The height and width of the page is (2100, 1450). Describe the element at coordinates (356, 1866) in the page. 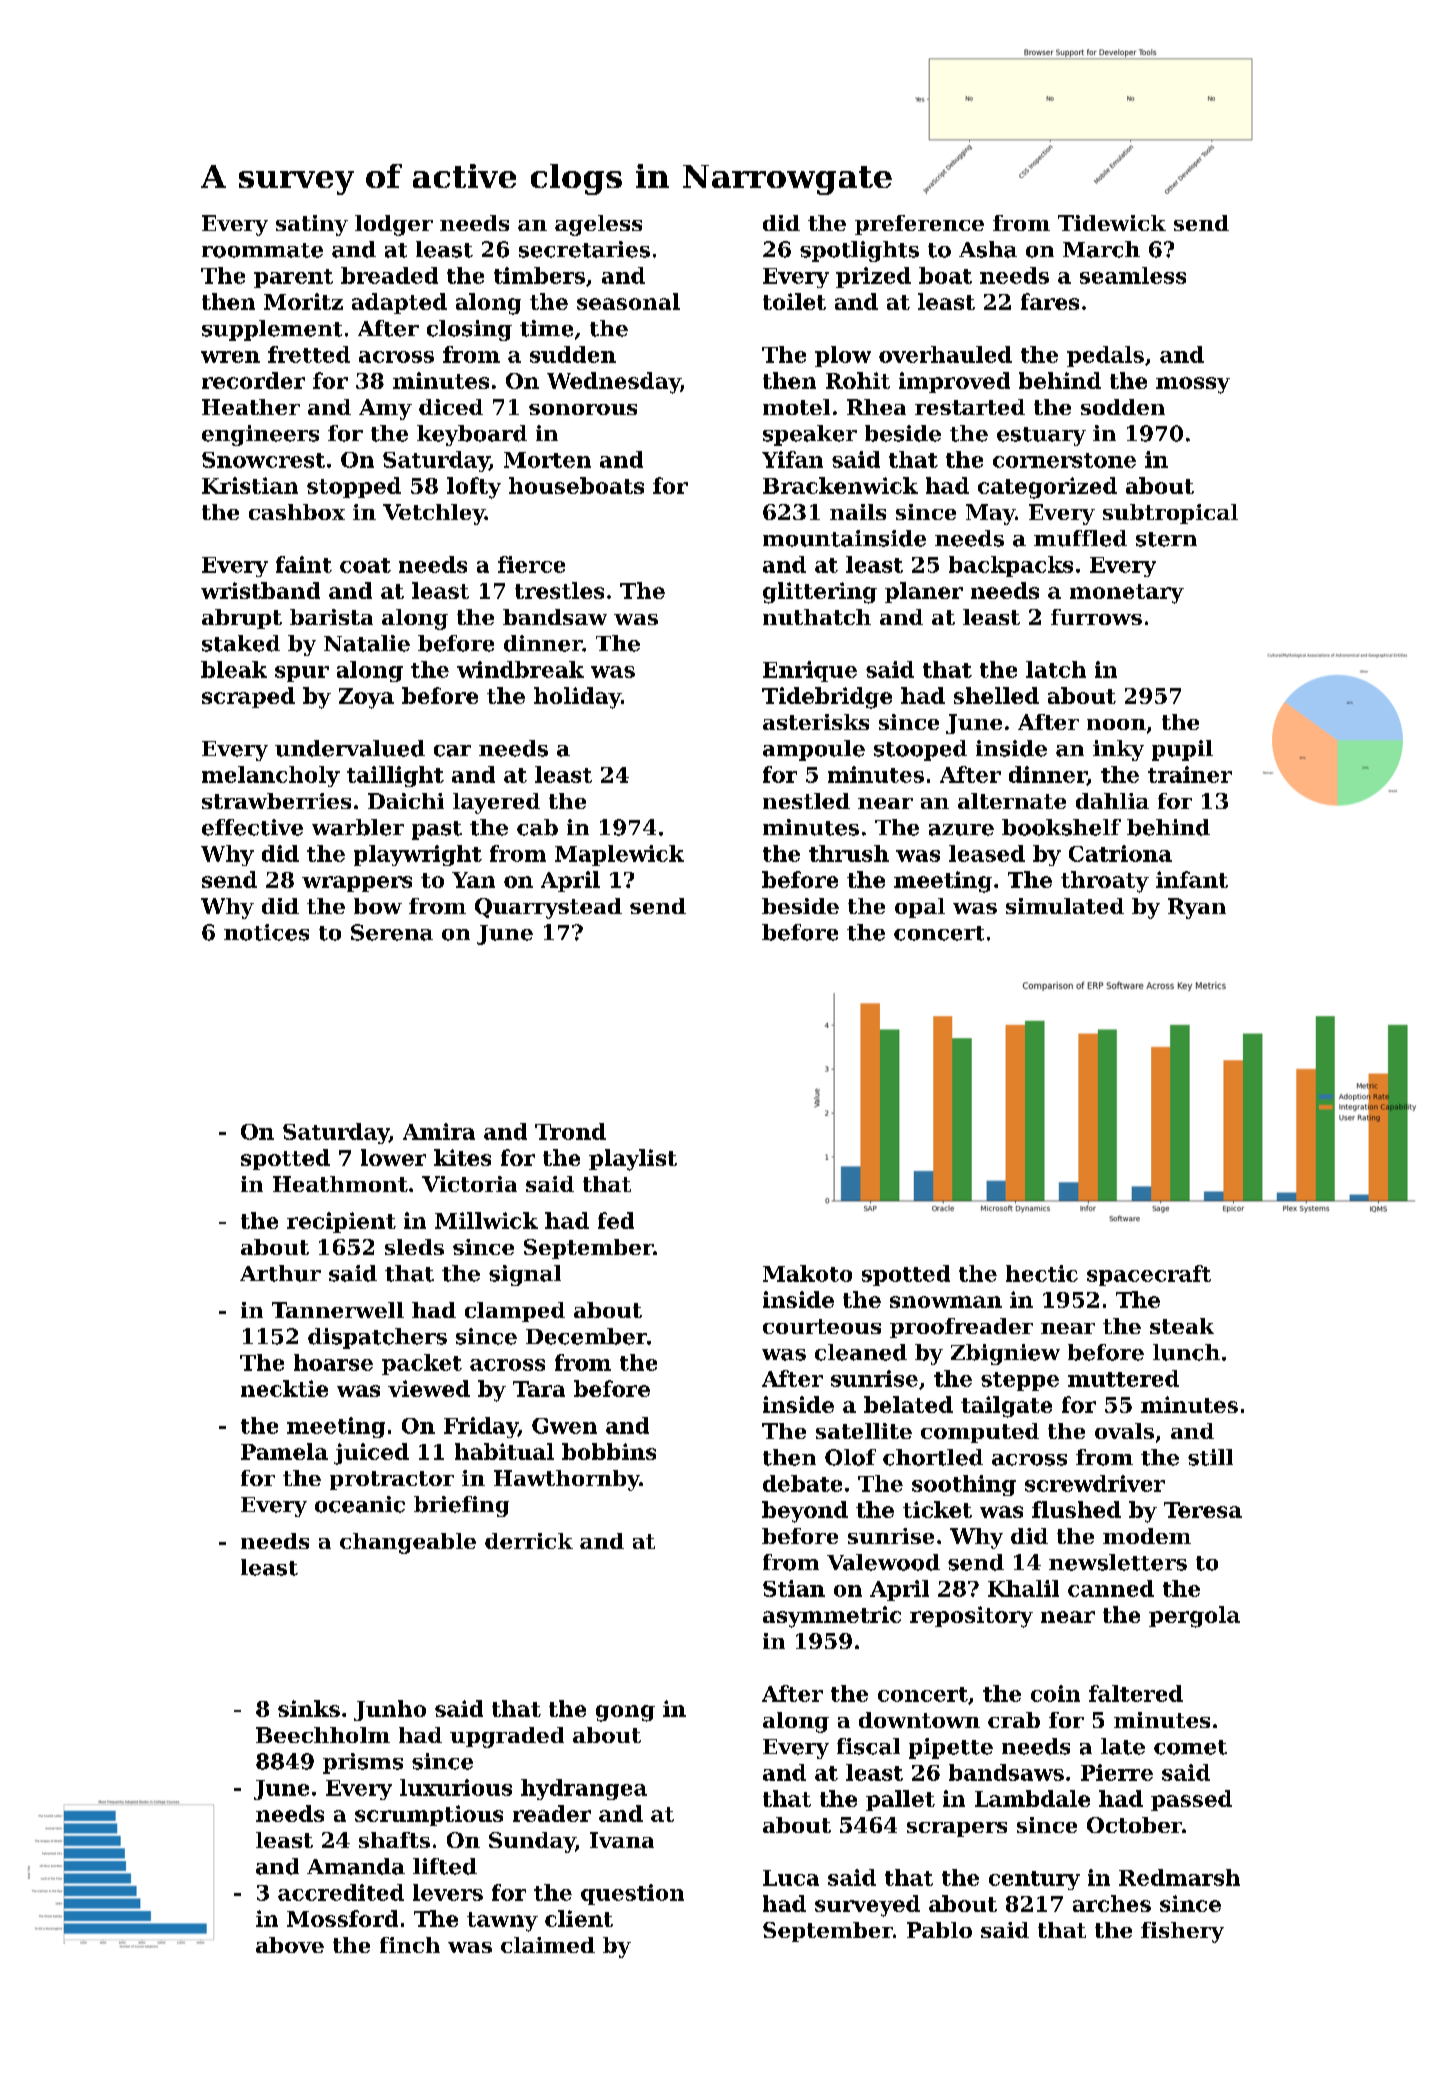

I see `Amanda` at that location.
